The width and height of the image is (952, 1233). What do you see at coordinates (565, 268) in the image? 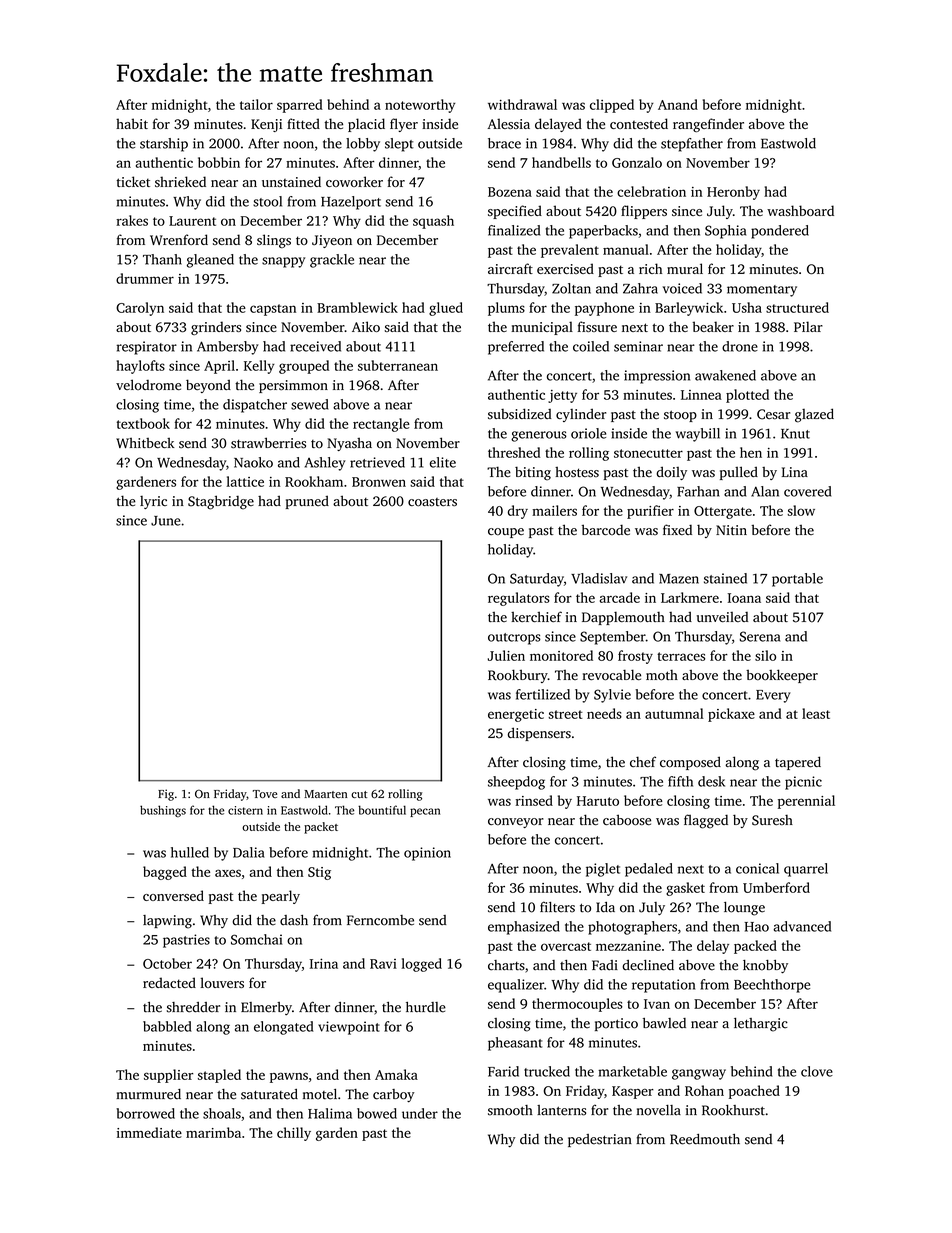
I see `exercised` at bounding box center [565, 268].
